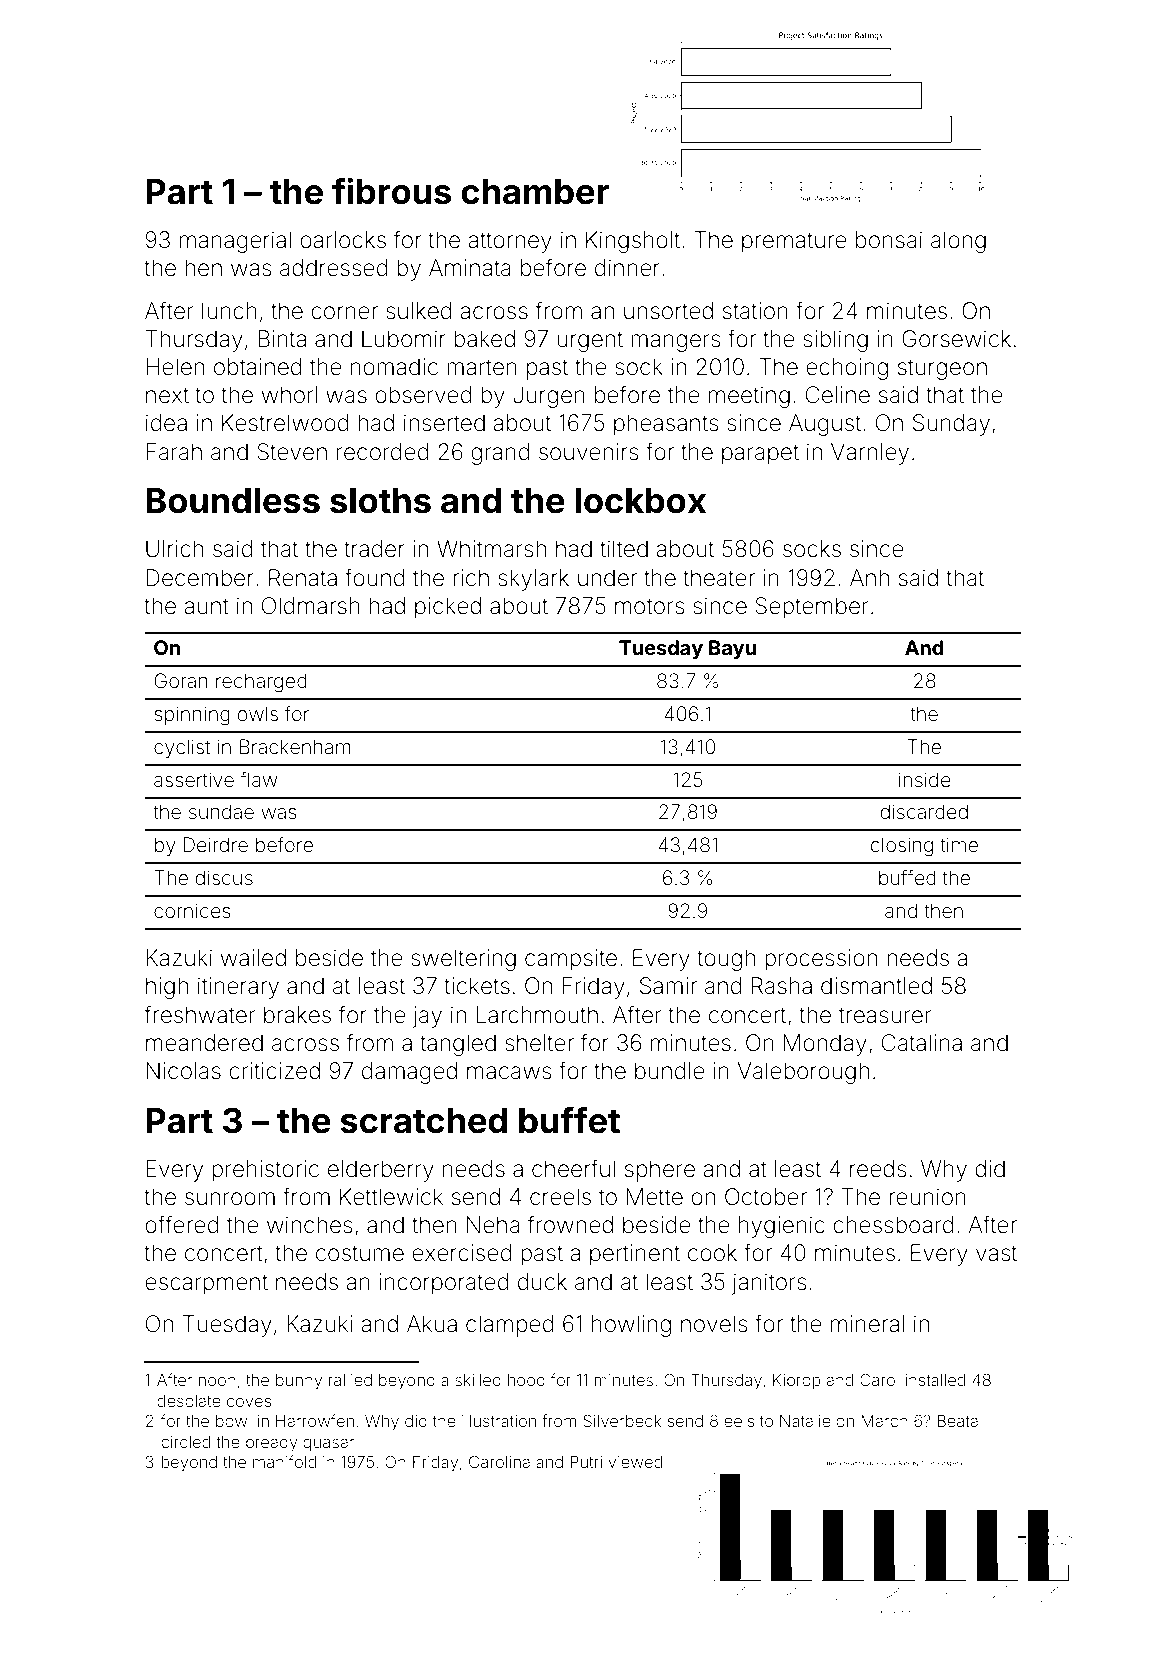 The width and height of the screenshot is (1165, 1654). Describe the element at coordinates (284, 1461) in the screenshot. I see `manifold` at that location.
